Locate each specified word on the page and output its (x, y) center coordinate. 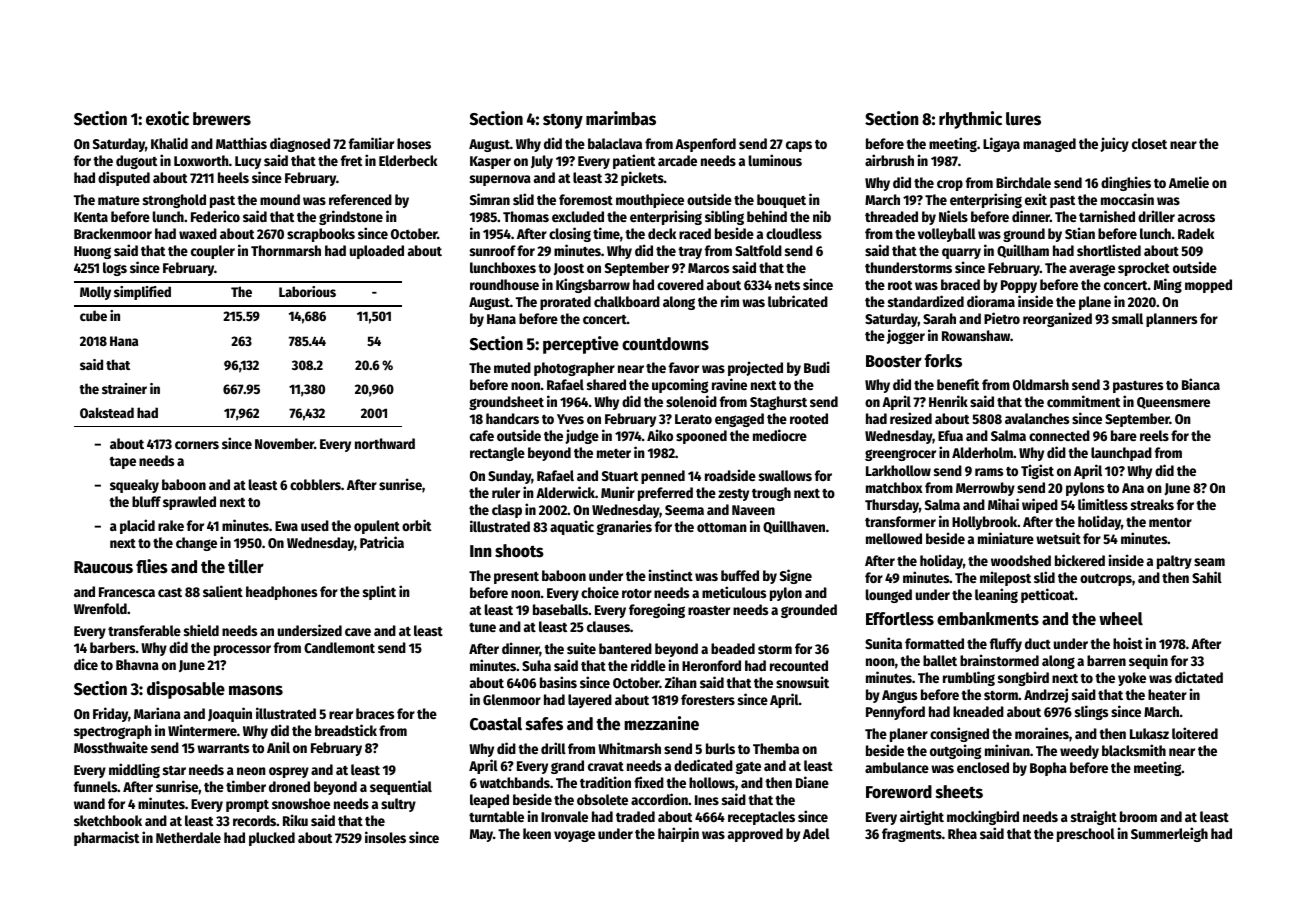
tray (690, 252)
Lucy (248, 162)
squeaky (134, 486)
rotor (637, 593)
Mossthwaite (111, 747)
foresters (708, 699)
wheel (1121, 619)
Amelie (1189, 182)
